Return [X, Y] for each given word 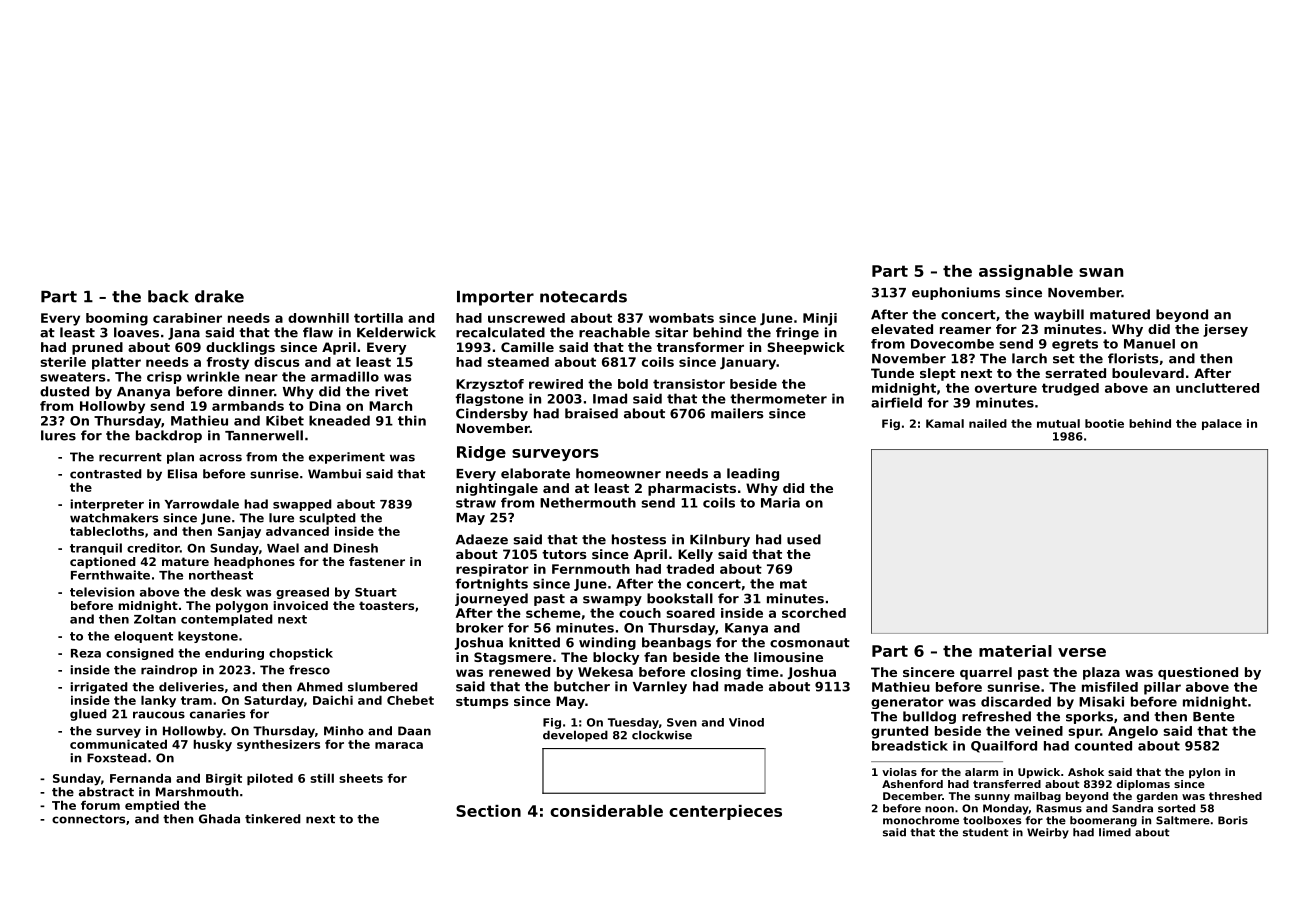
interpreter [107, 505]
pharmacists [692, 489]
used [804, 539]
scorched [814, 613]
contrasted [106, 474]
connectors [88, 819]
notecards [583, 296]
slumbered [383, 687]
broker [480, 628]
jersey [1225, 330]
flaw [318, 332]
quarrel [986, 673]
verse [1082, 652]
